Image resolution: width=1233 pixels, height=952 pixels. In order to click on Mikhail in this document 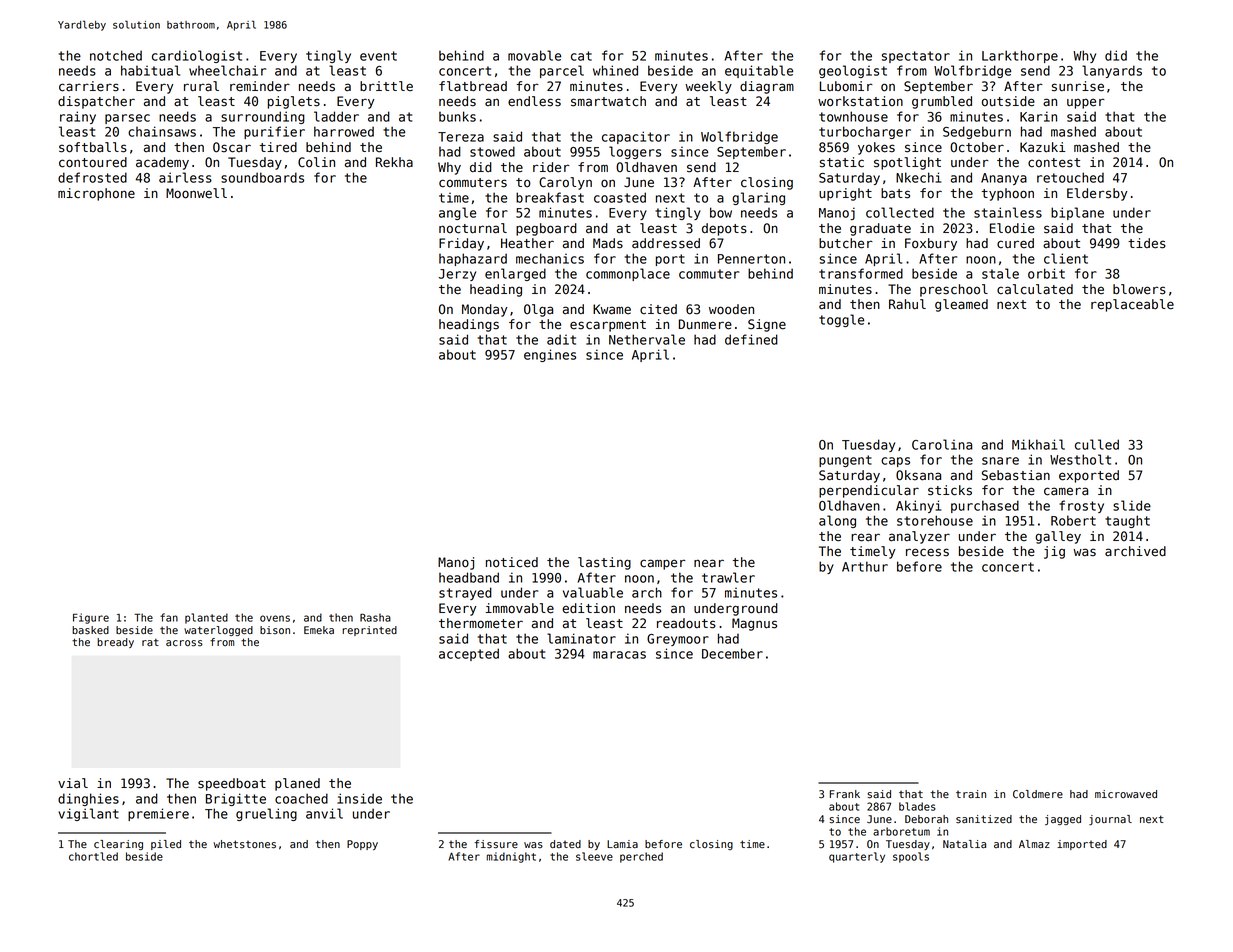, I will do `click(1038, 444)`.
